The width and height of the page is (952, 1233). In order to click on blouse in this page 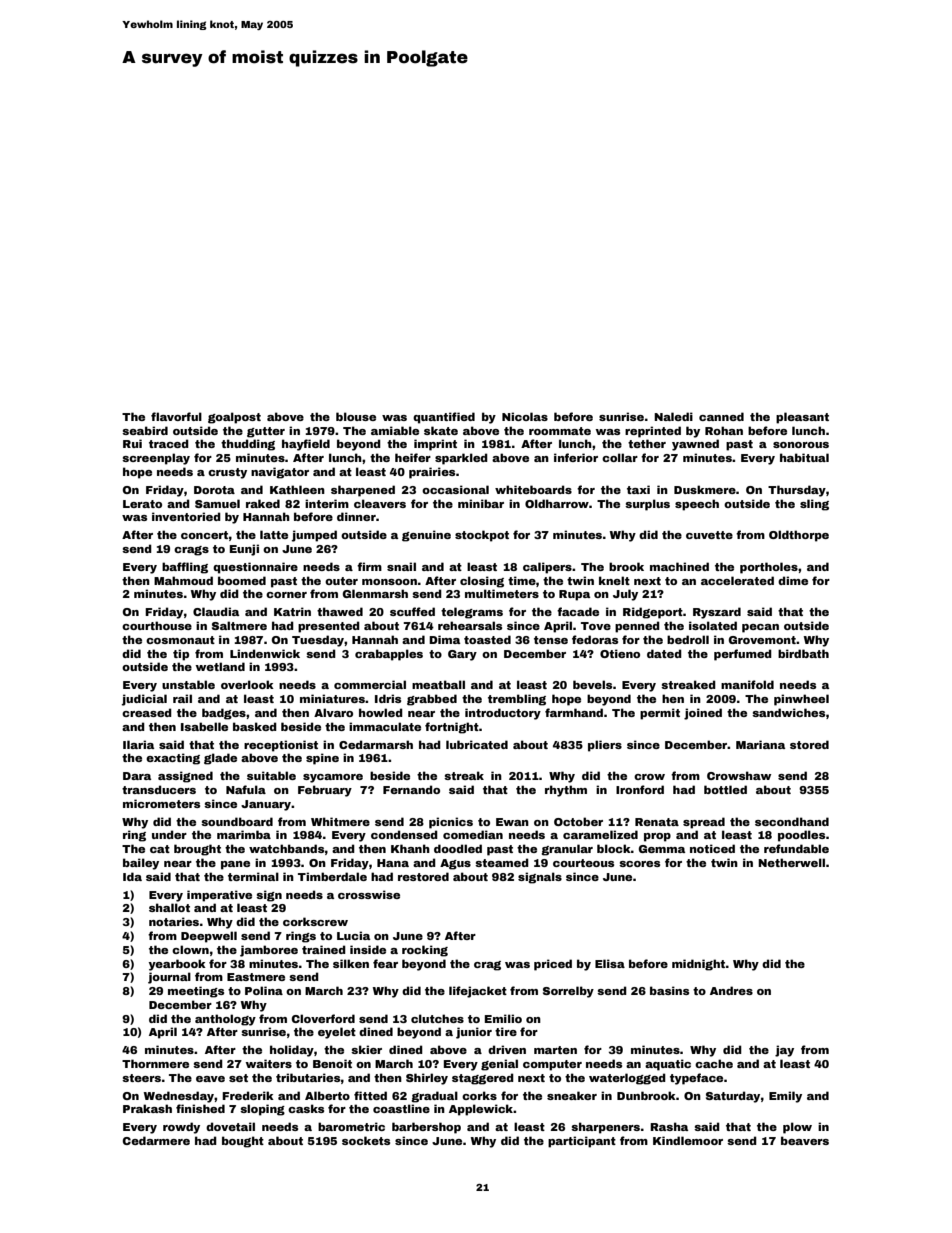, I will do `click(356, 416)`.
